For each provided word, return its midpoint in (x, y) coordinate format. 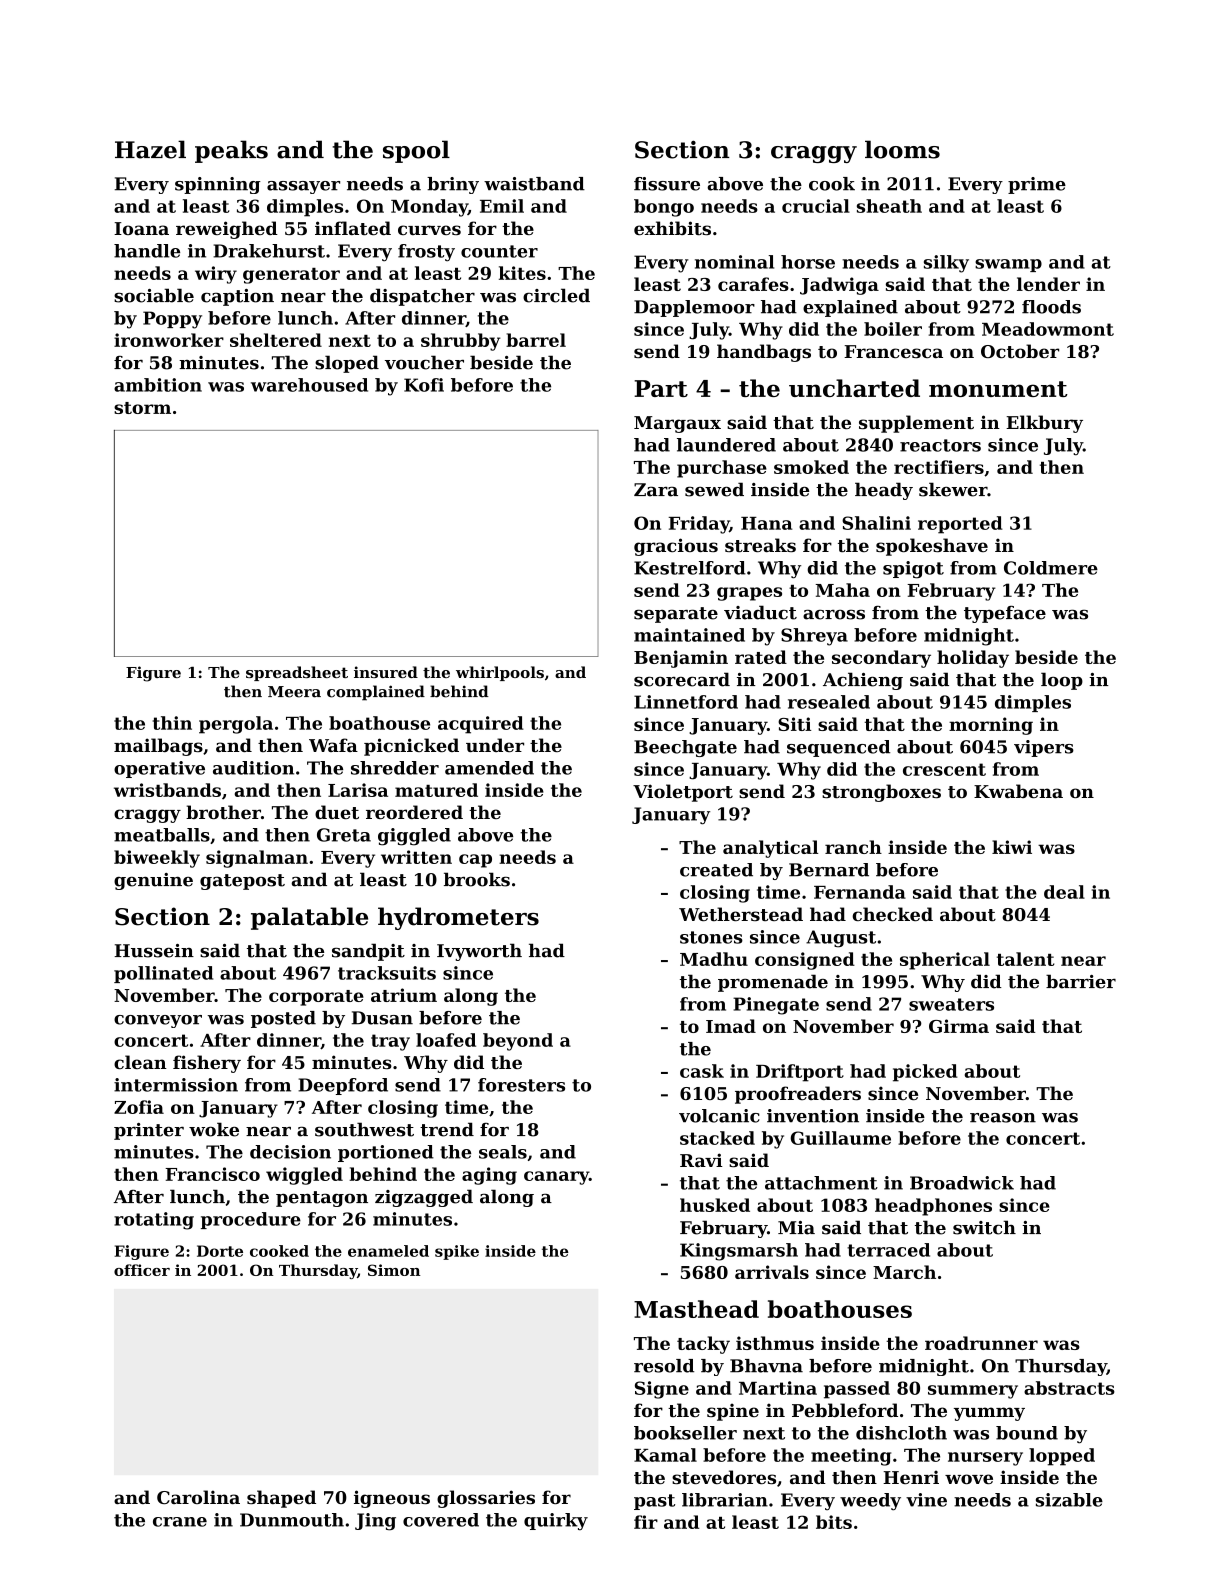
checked (892, 914)
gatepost (242, 882)
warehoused (309, 385)
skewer (953, 489)
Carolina (198, 1497)
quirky (556, 1521)
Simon (394, 1270)
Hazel (150, 149)
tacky (703, 1345)
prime (1037, 185)
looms (902, 149)
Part (661, 388)
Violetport (683, 793)
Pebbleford (845, 1410)
